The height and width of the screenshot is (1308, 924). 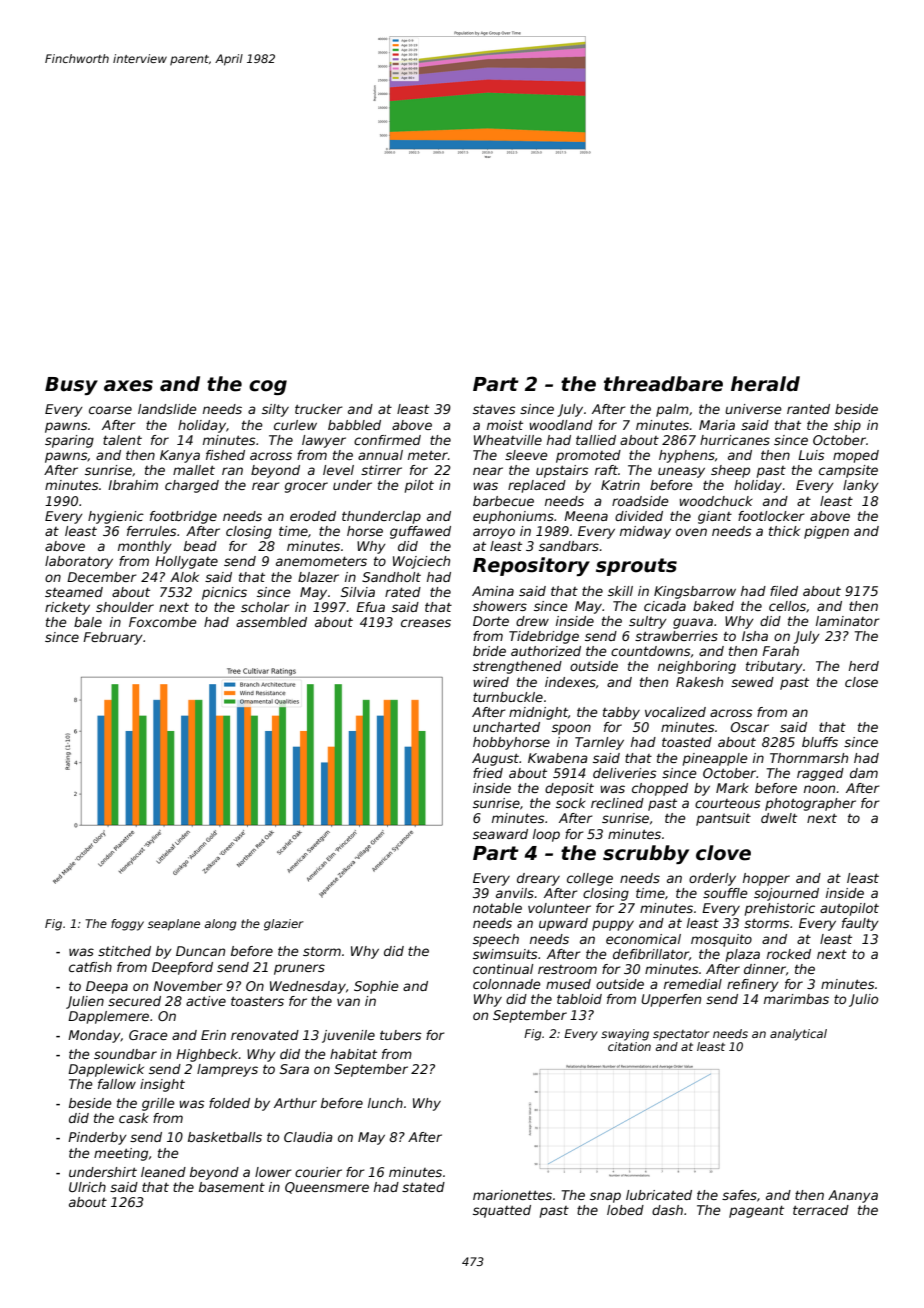 What do you see at coordinates (646, 854) in the screenshot?
I see `scrubby` at bounding box center [646, 854].
